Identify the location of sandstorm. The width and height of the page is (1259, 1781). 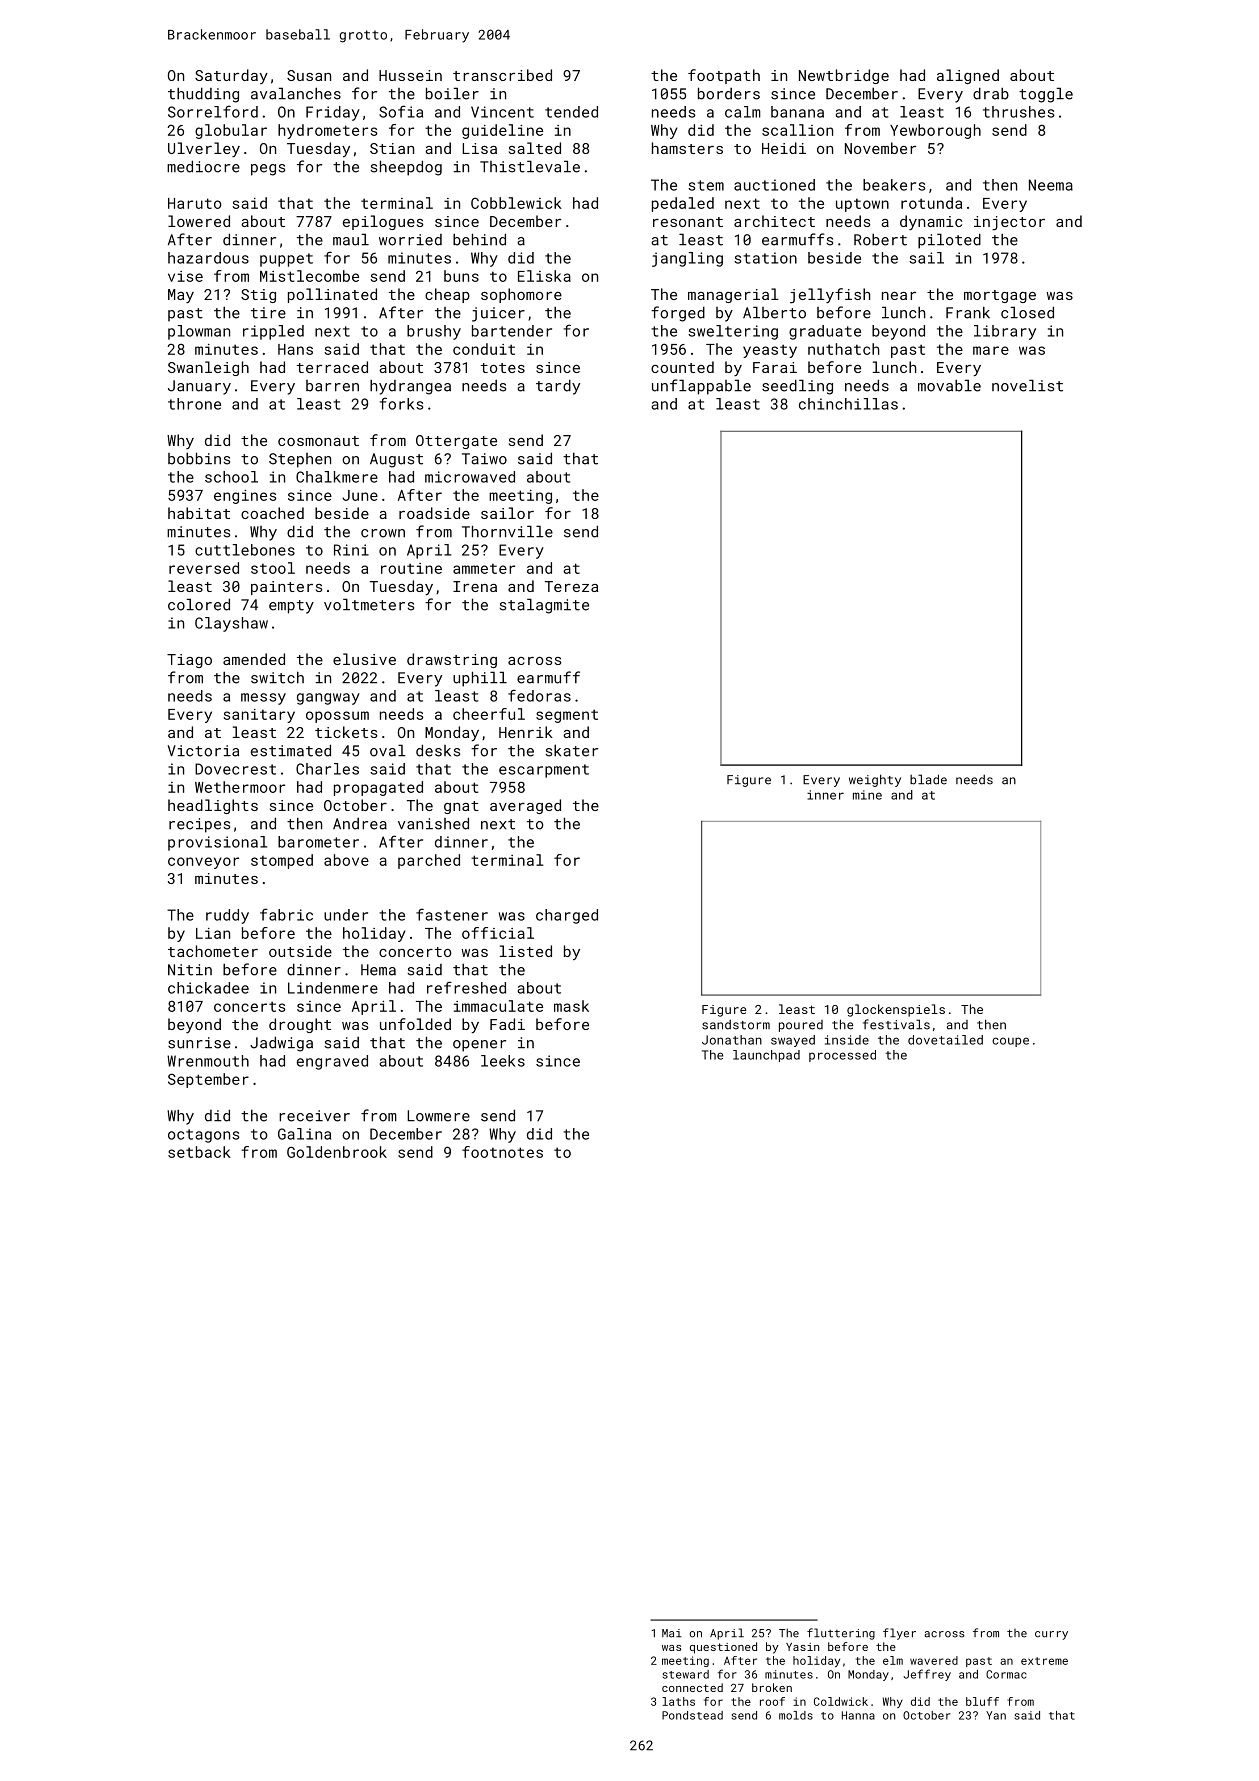
(736, 1025).
